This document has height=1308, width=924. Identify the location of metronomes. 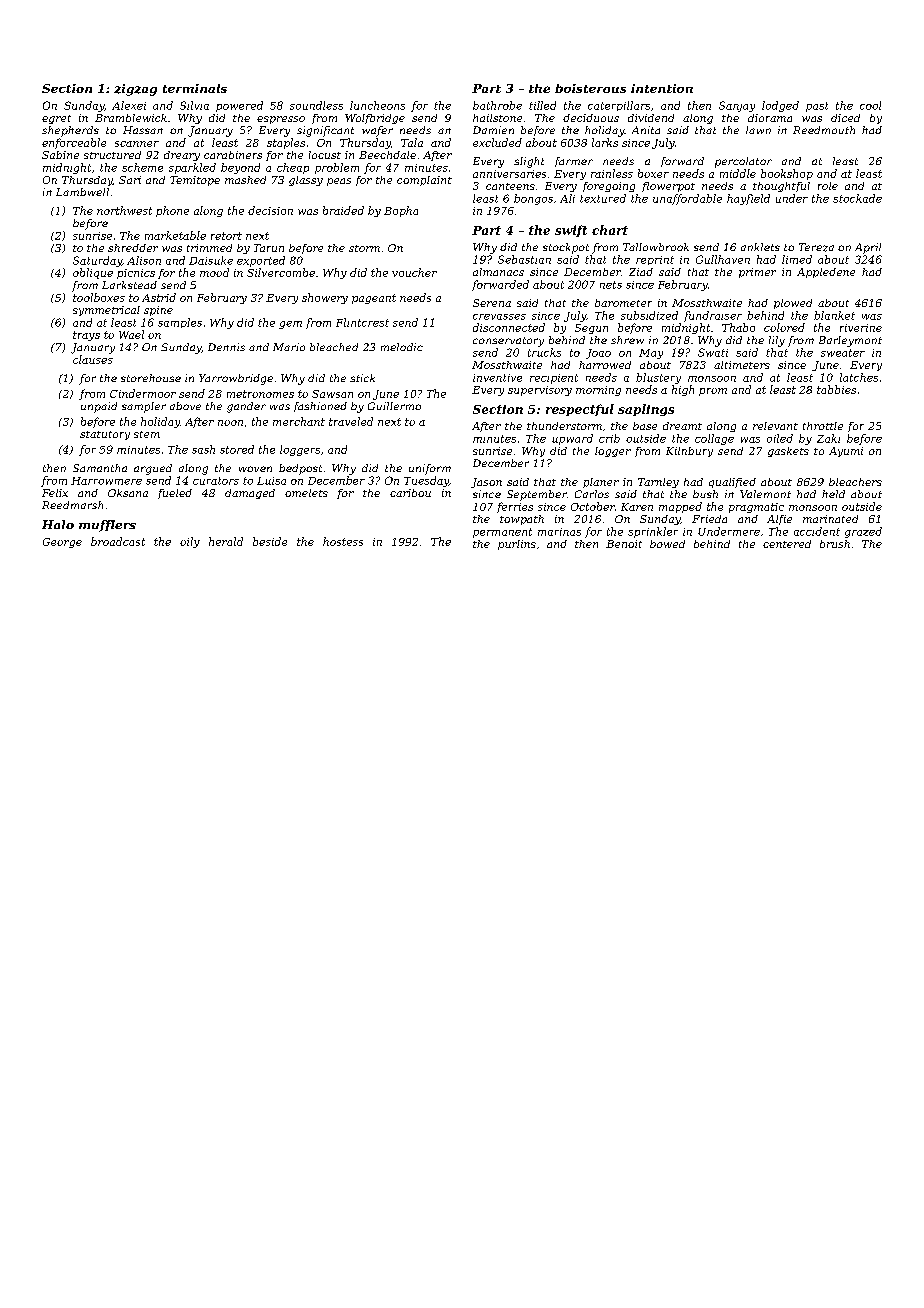
(260, 394).
